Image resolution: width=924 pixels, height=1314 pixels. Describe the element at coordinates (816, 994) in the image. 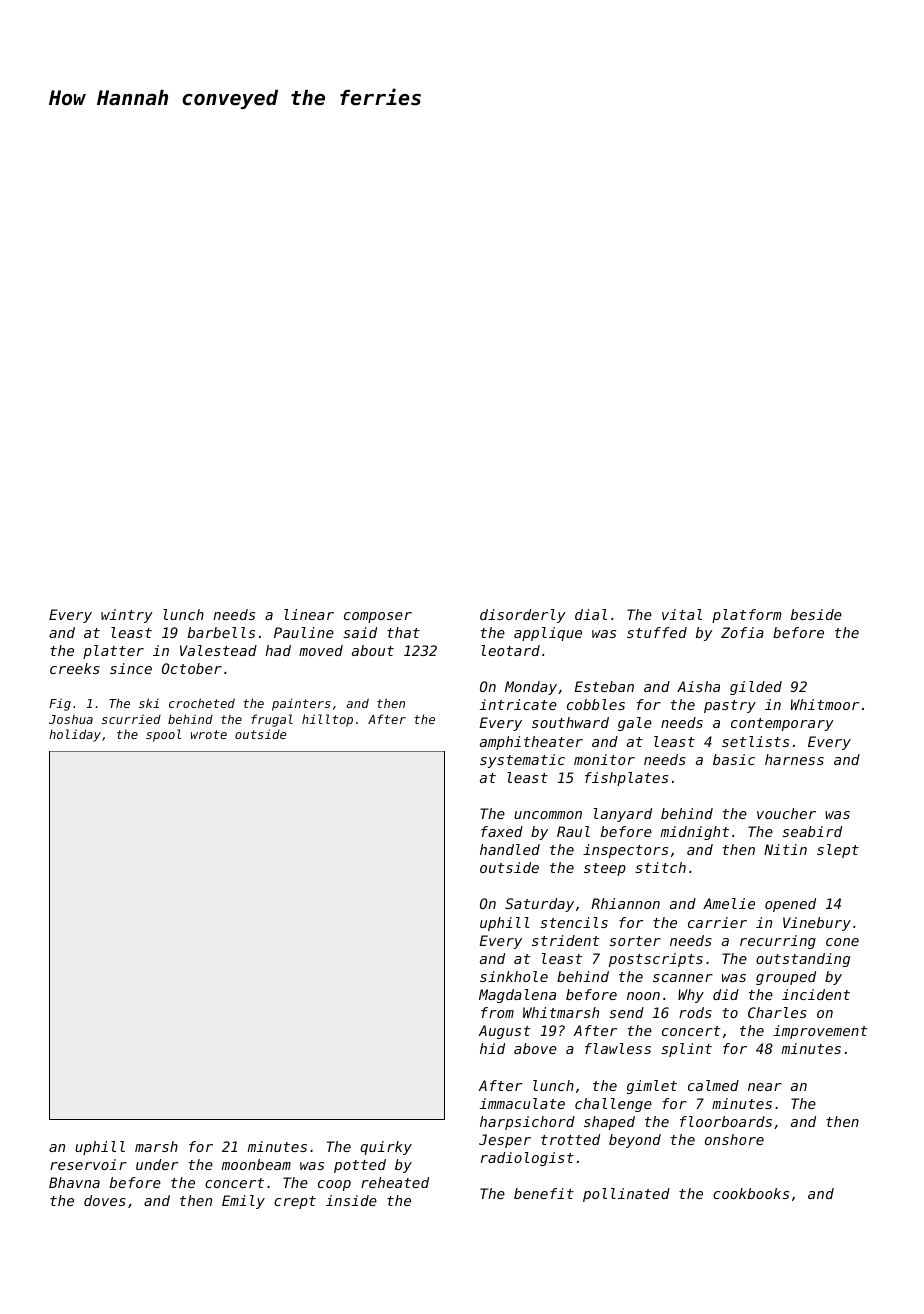

I see `incident` at that location.
